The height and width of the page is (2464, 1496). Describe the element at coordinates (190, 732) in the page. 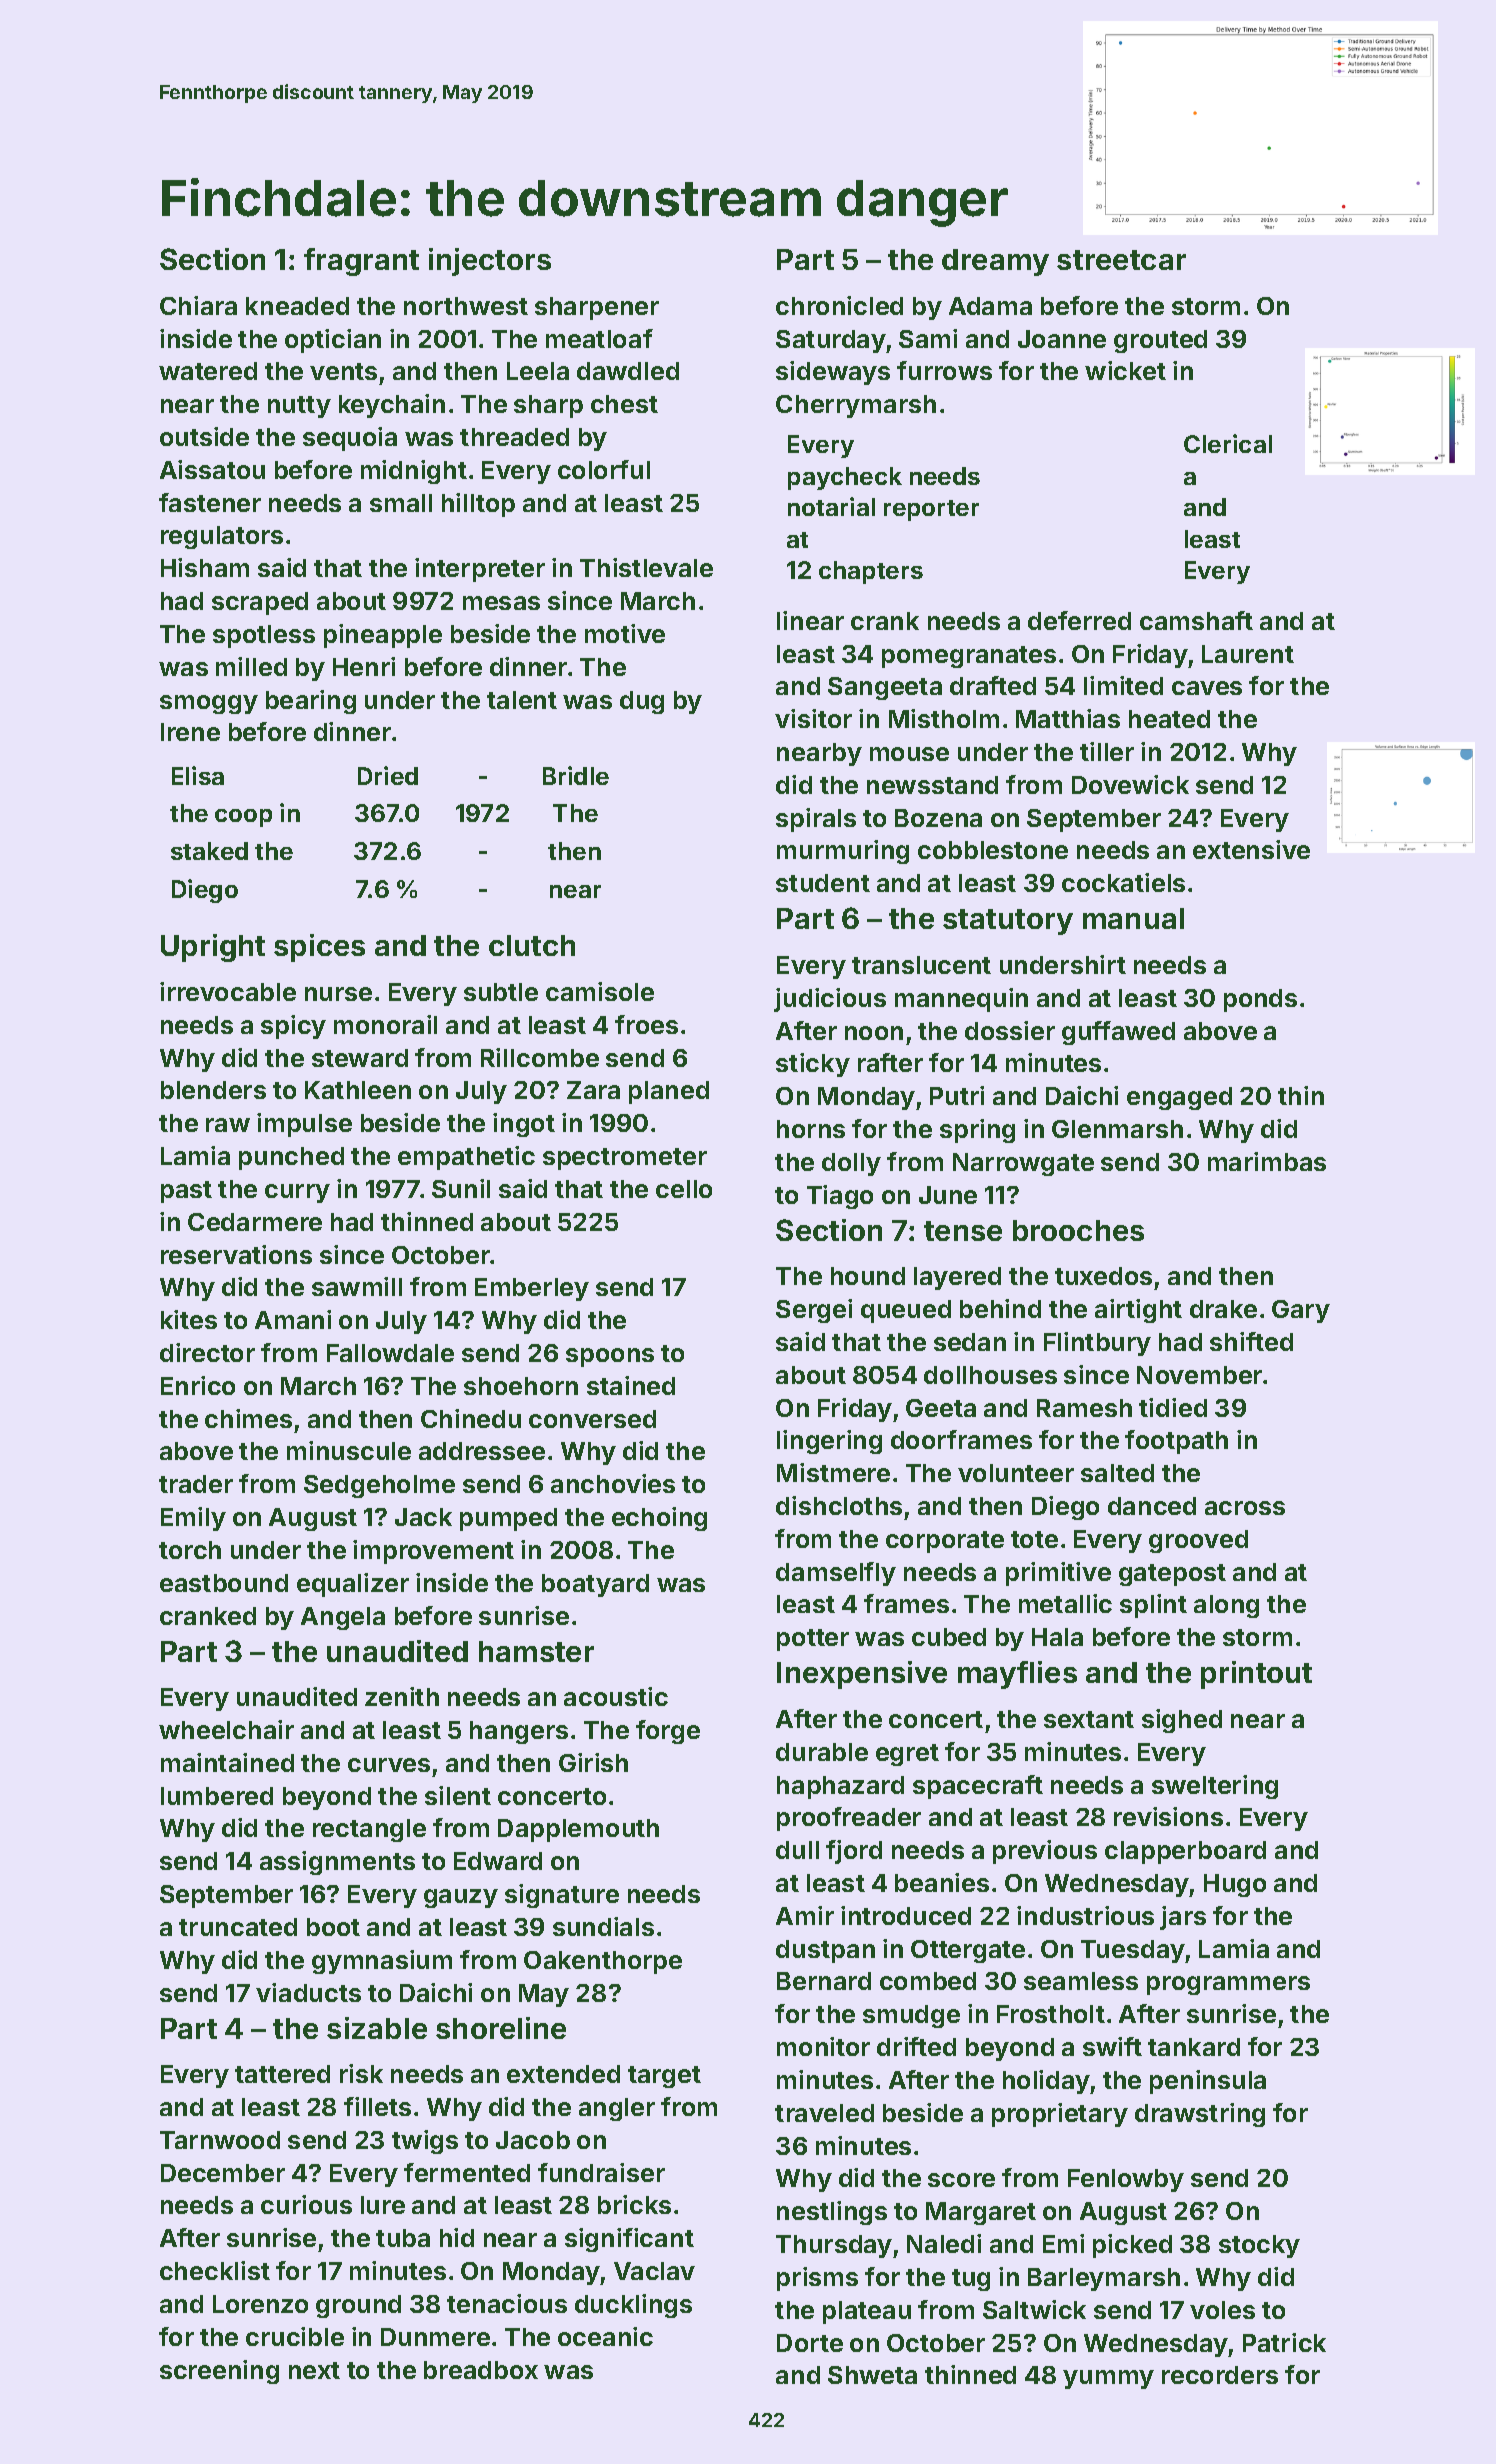

I see `Irene` at that location.
